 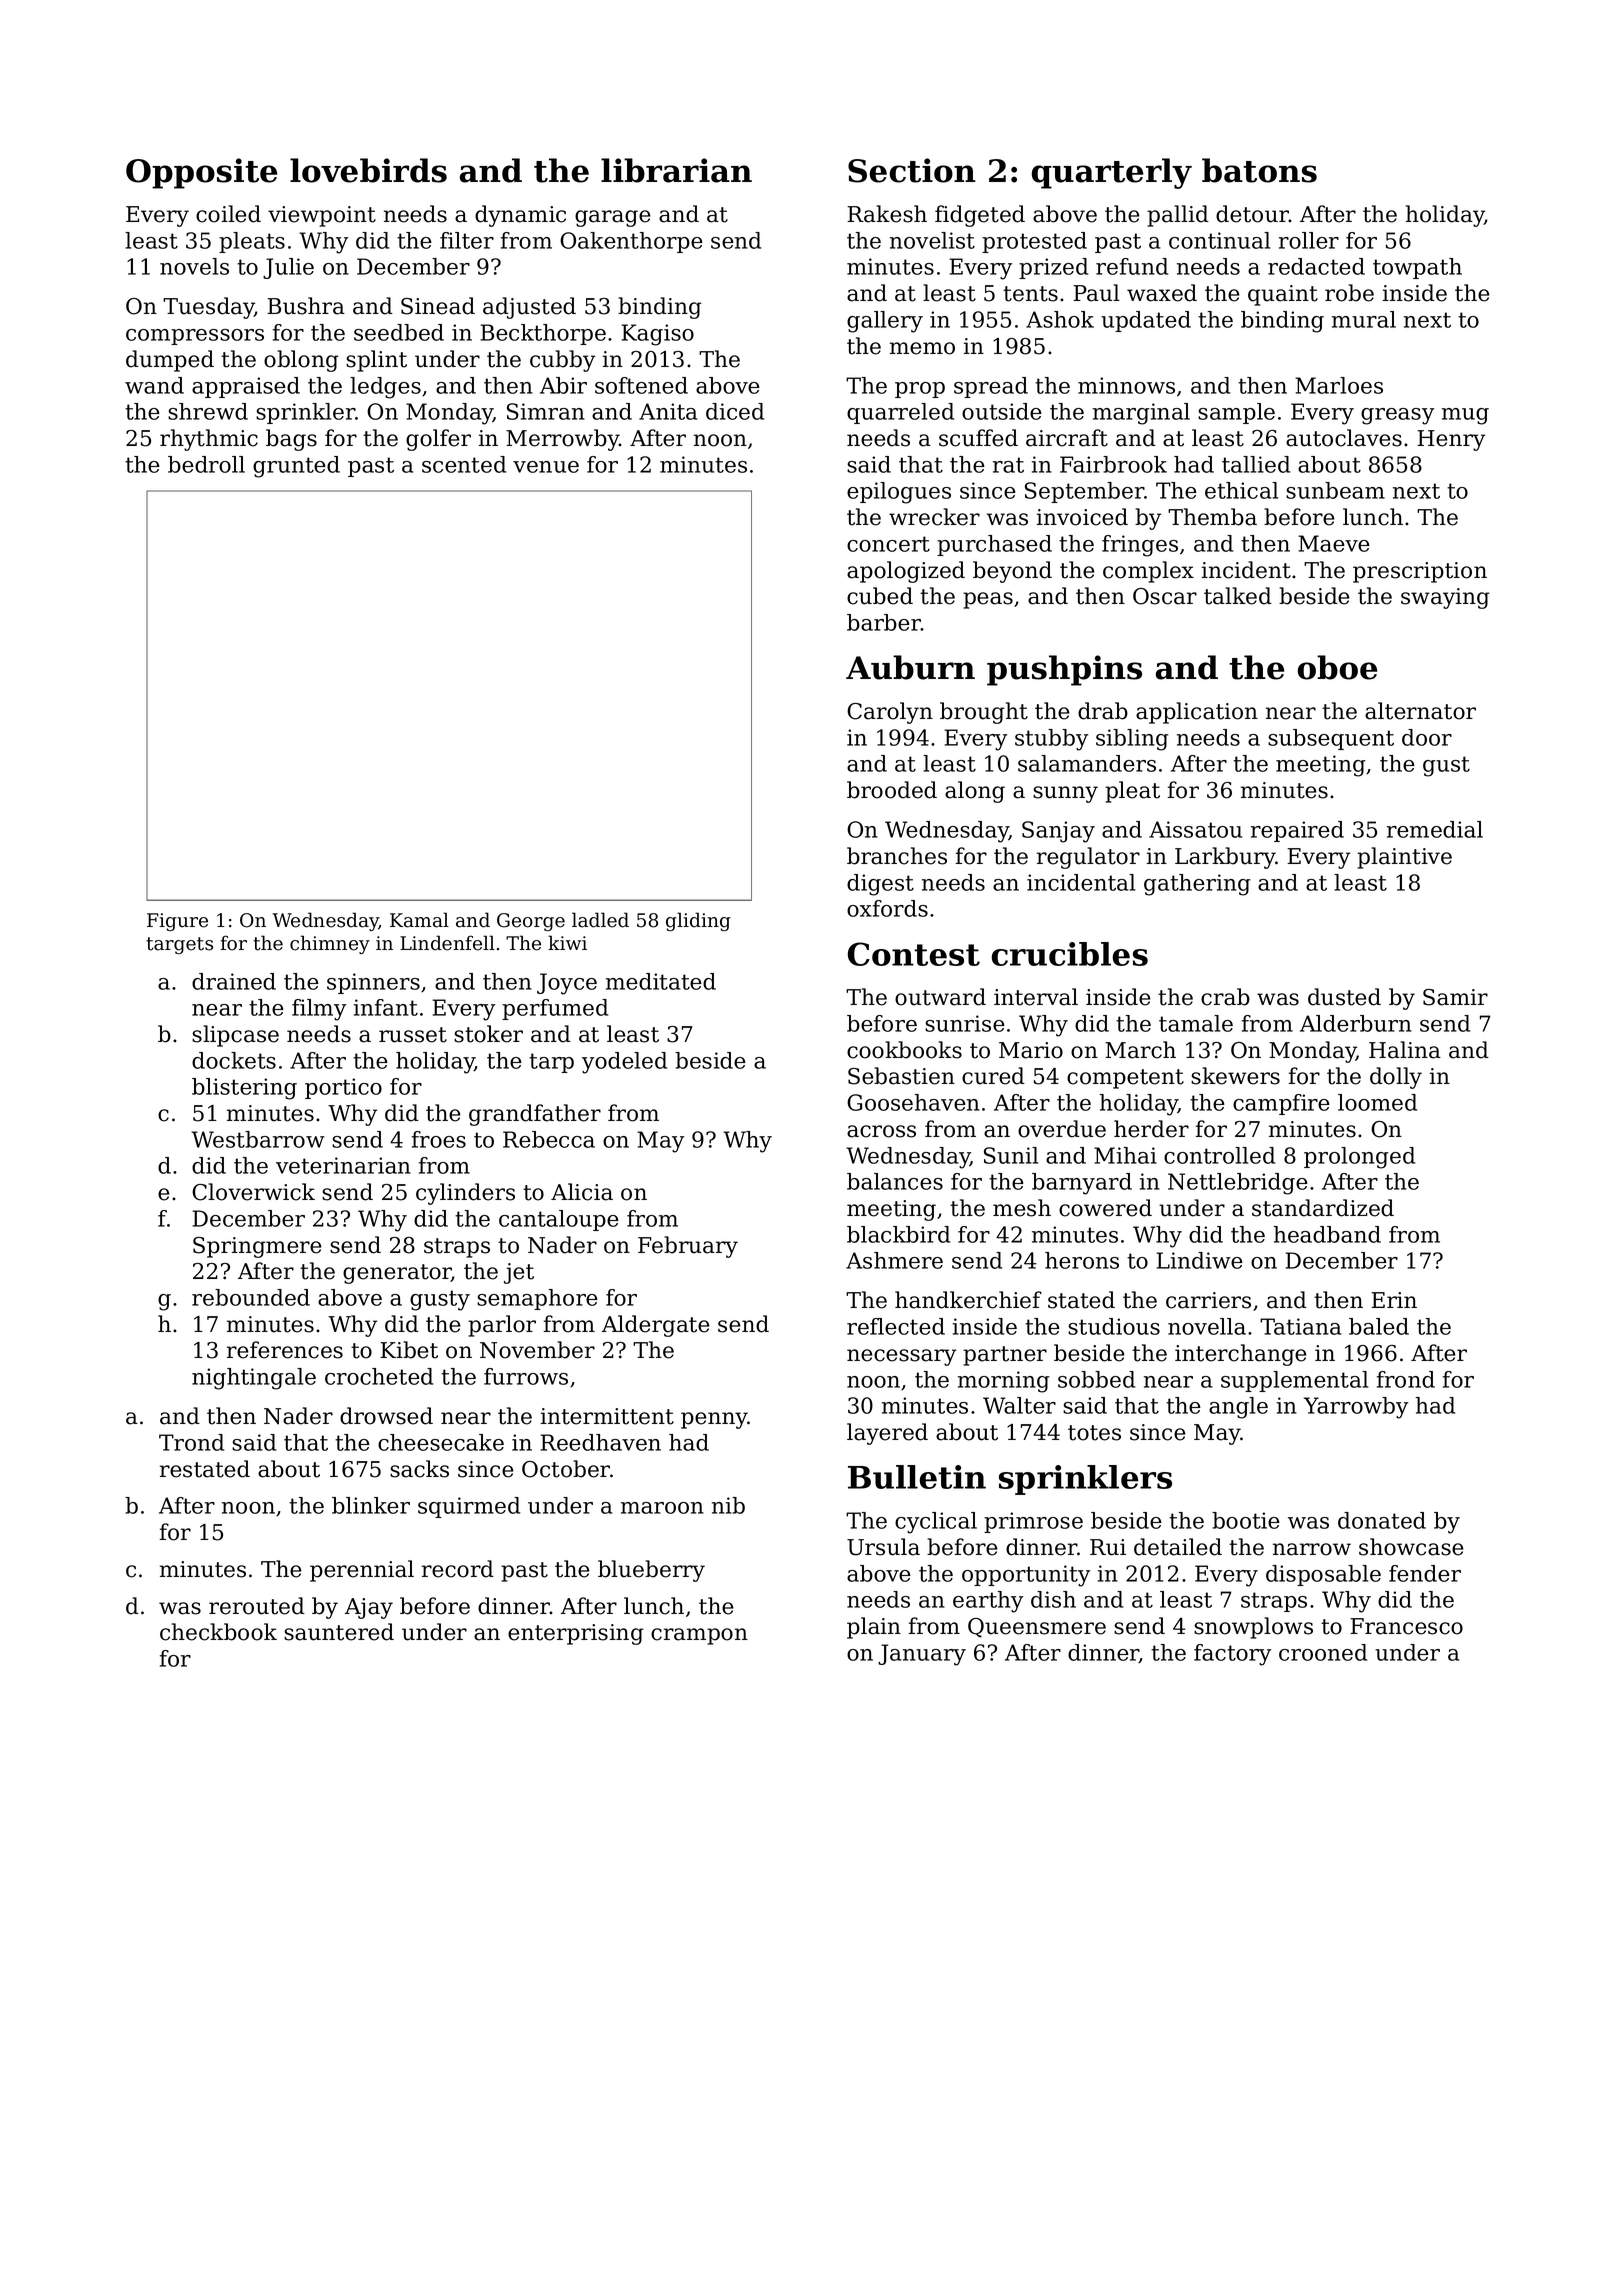 I want to click on sacks, so click(x=419, y=1469).
